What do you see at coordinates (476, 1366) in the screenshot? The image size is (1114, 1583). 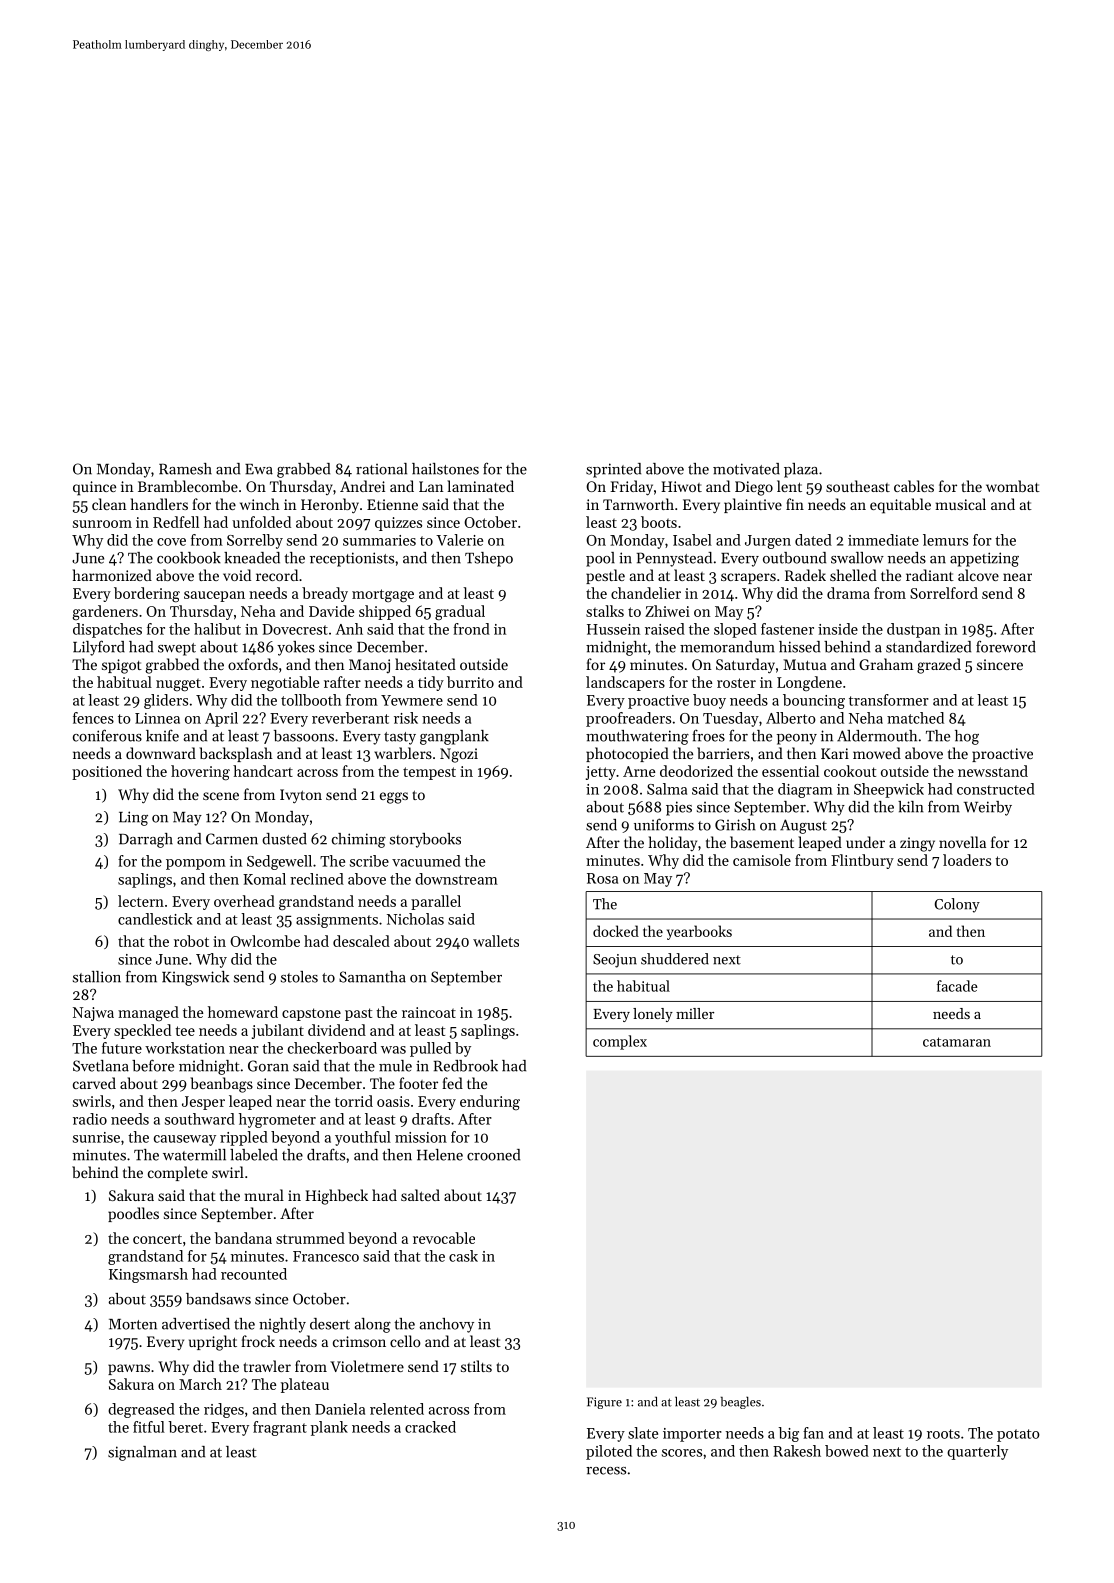 I see `stilts` at bounding box center [476, 1366].
